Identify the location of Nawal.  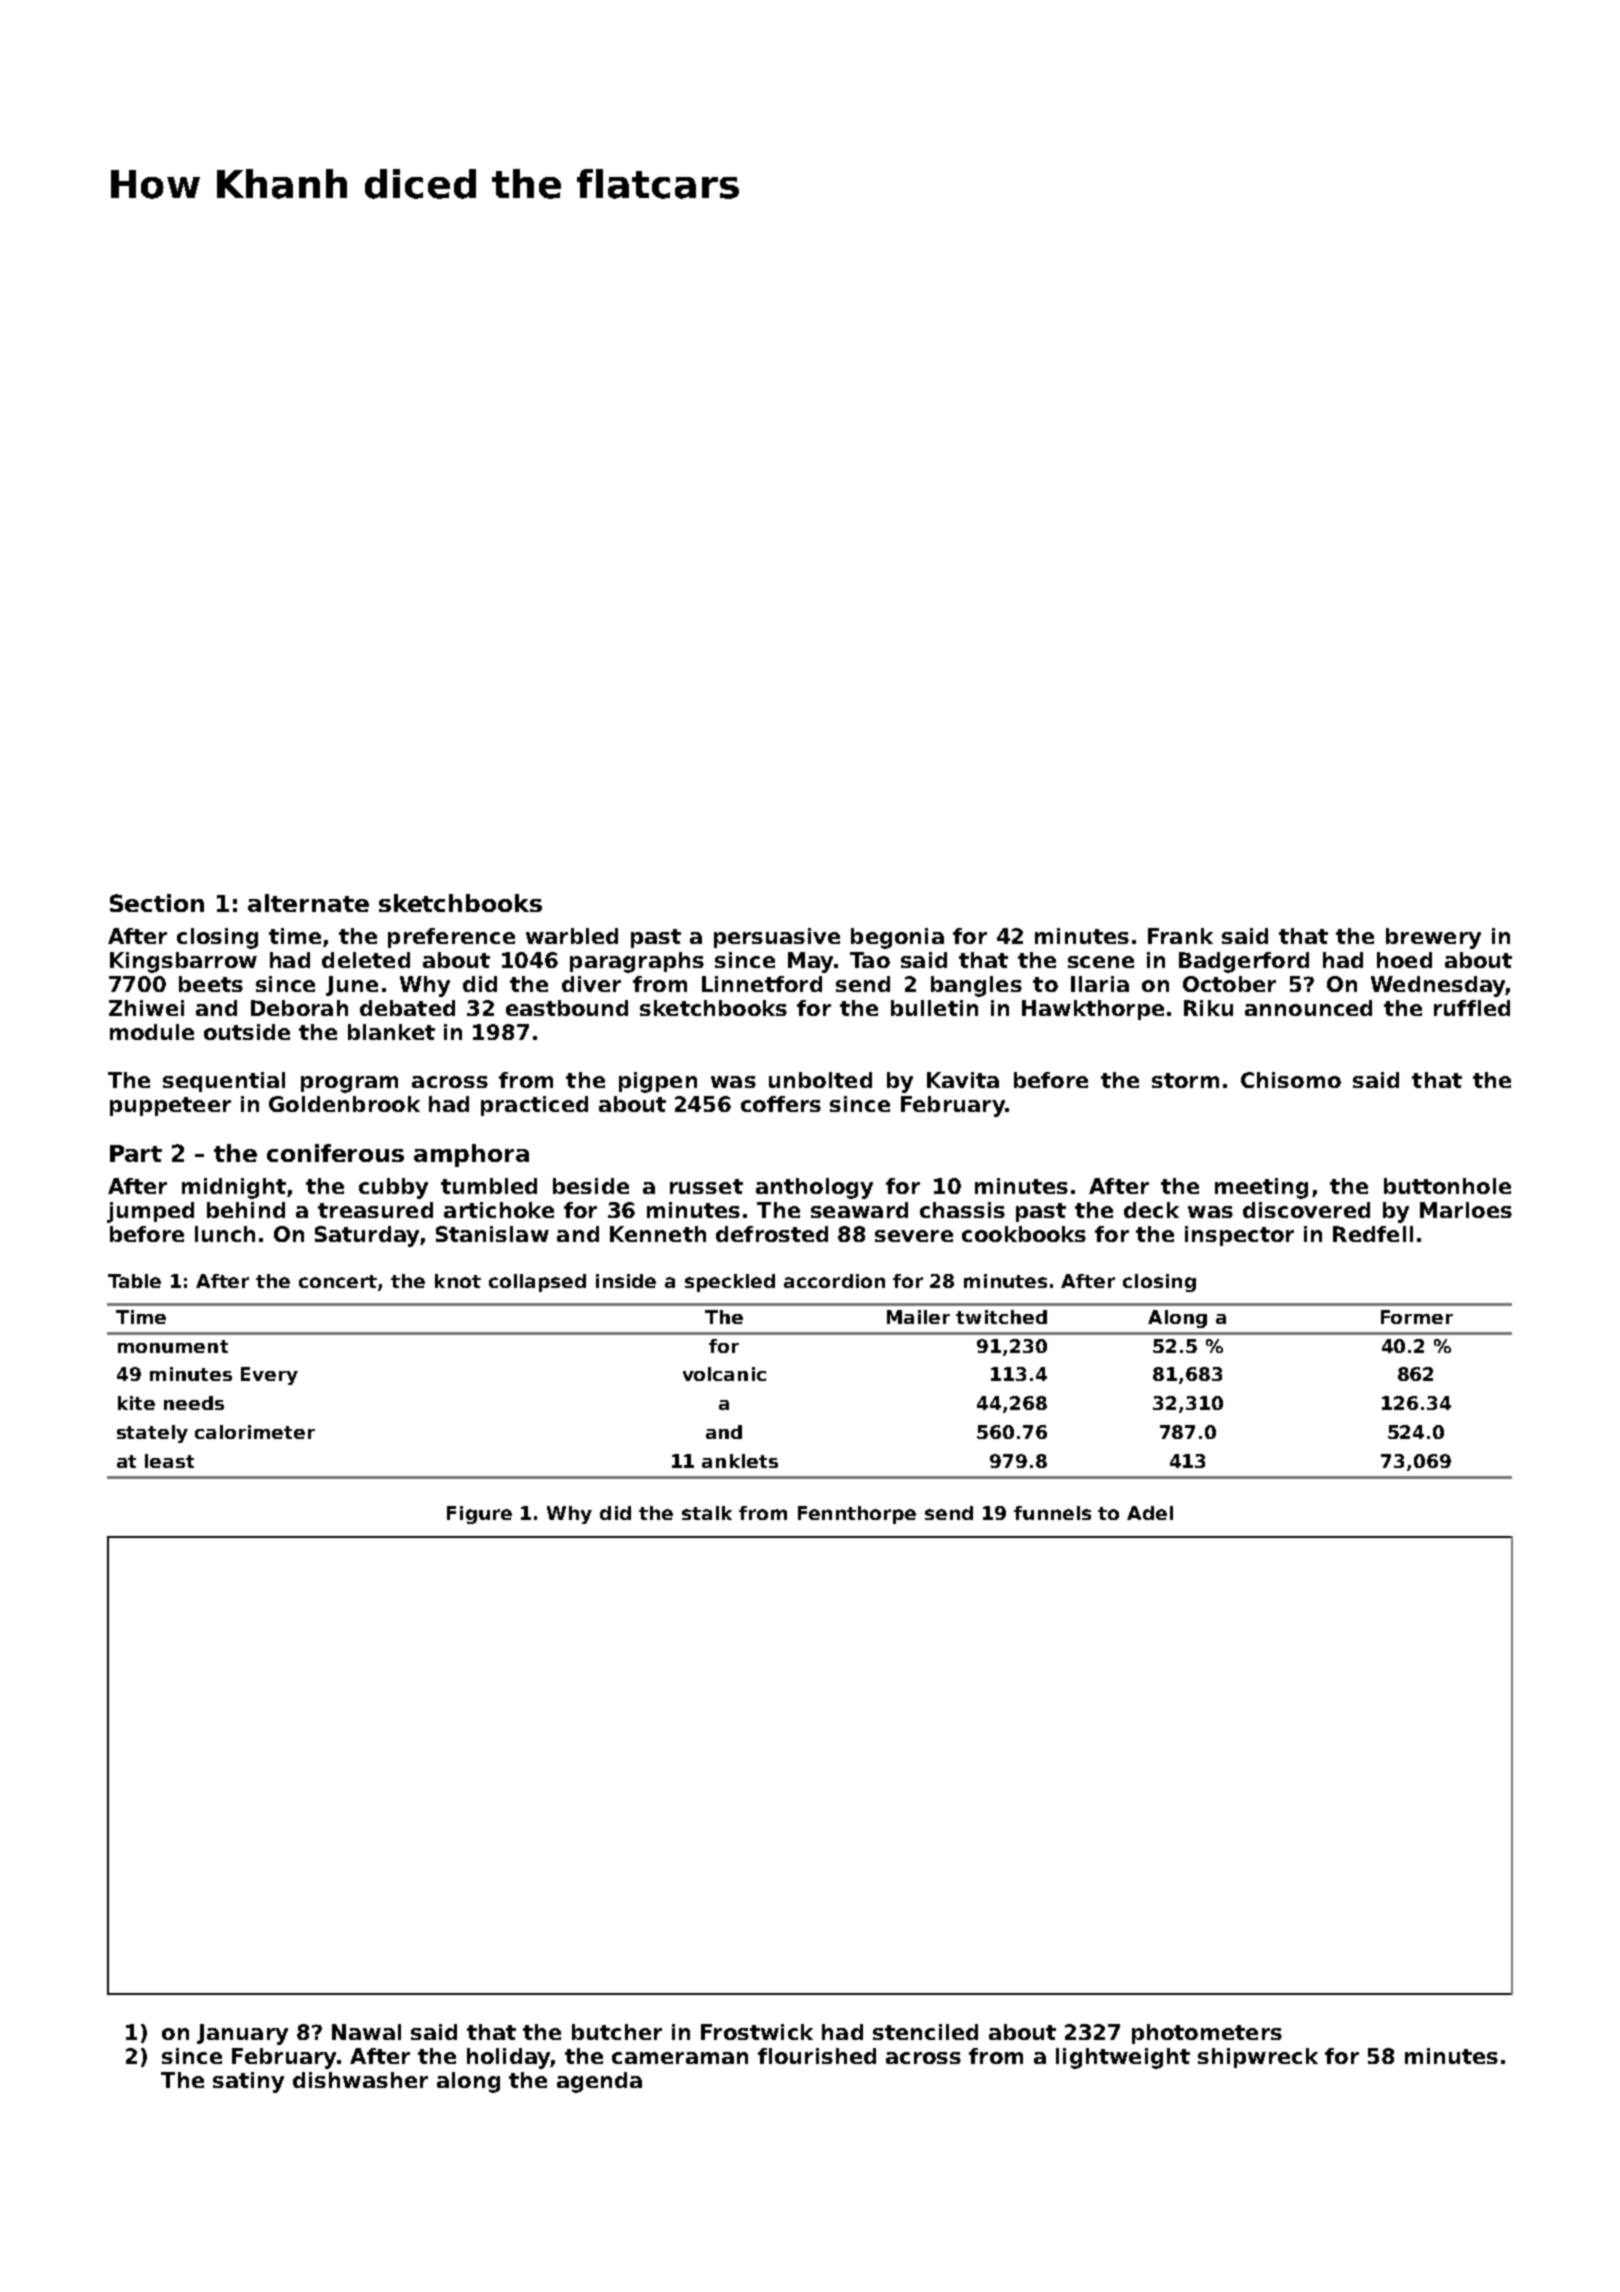
(366, 2032).
